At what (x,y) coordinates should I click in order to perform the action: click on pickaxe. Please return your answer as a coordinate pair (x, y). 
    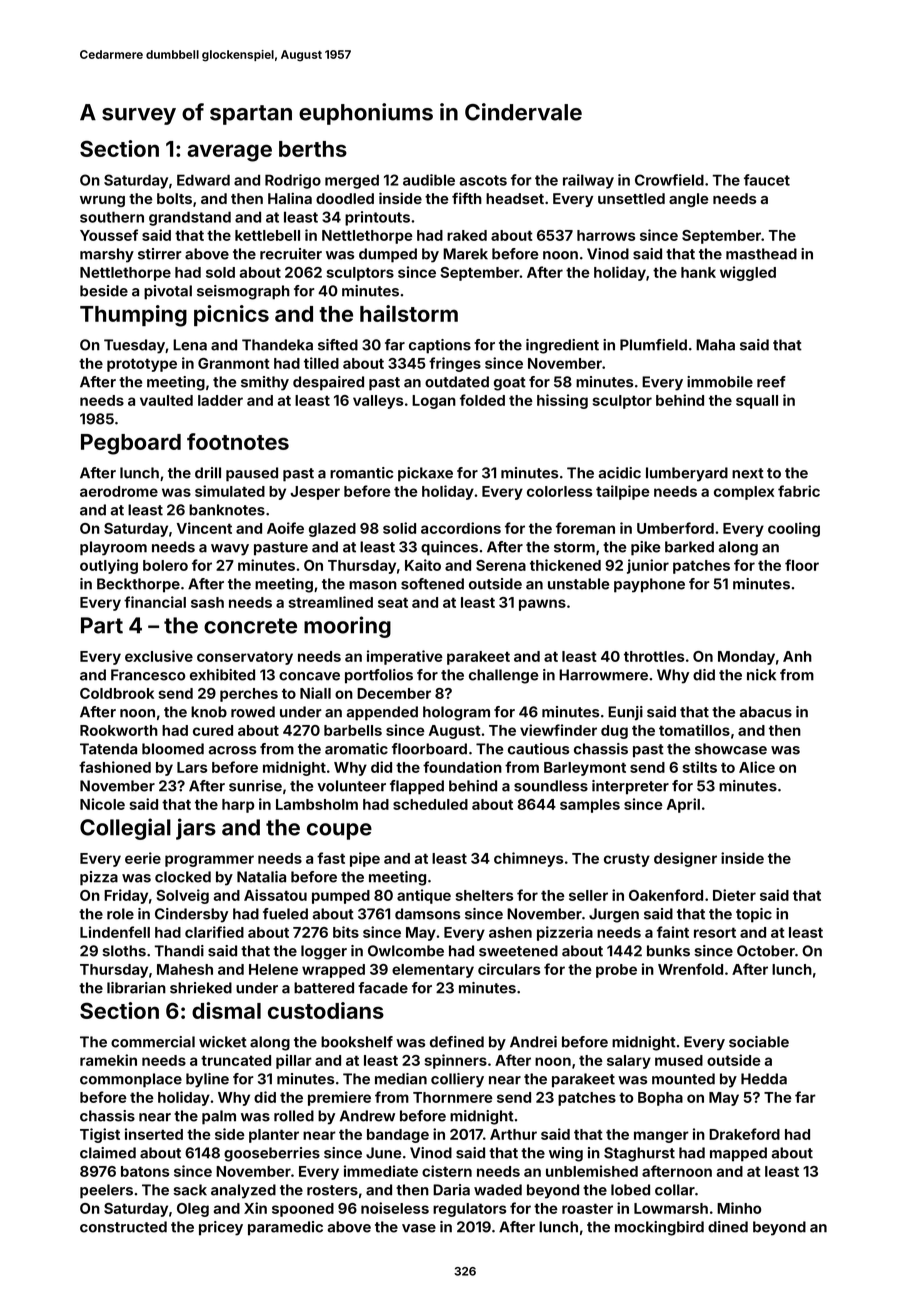
    Looking at the image, I should click on (425, 474).
